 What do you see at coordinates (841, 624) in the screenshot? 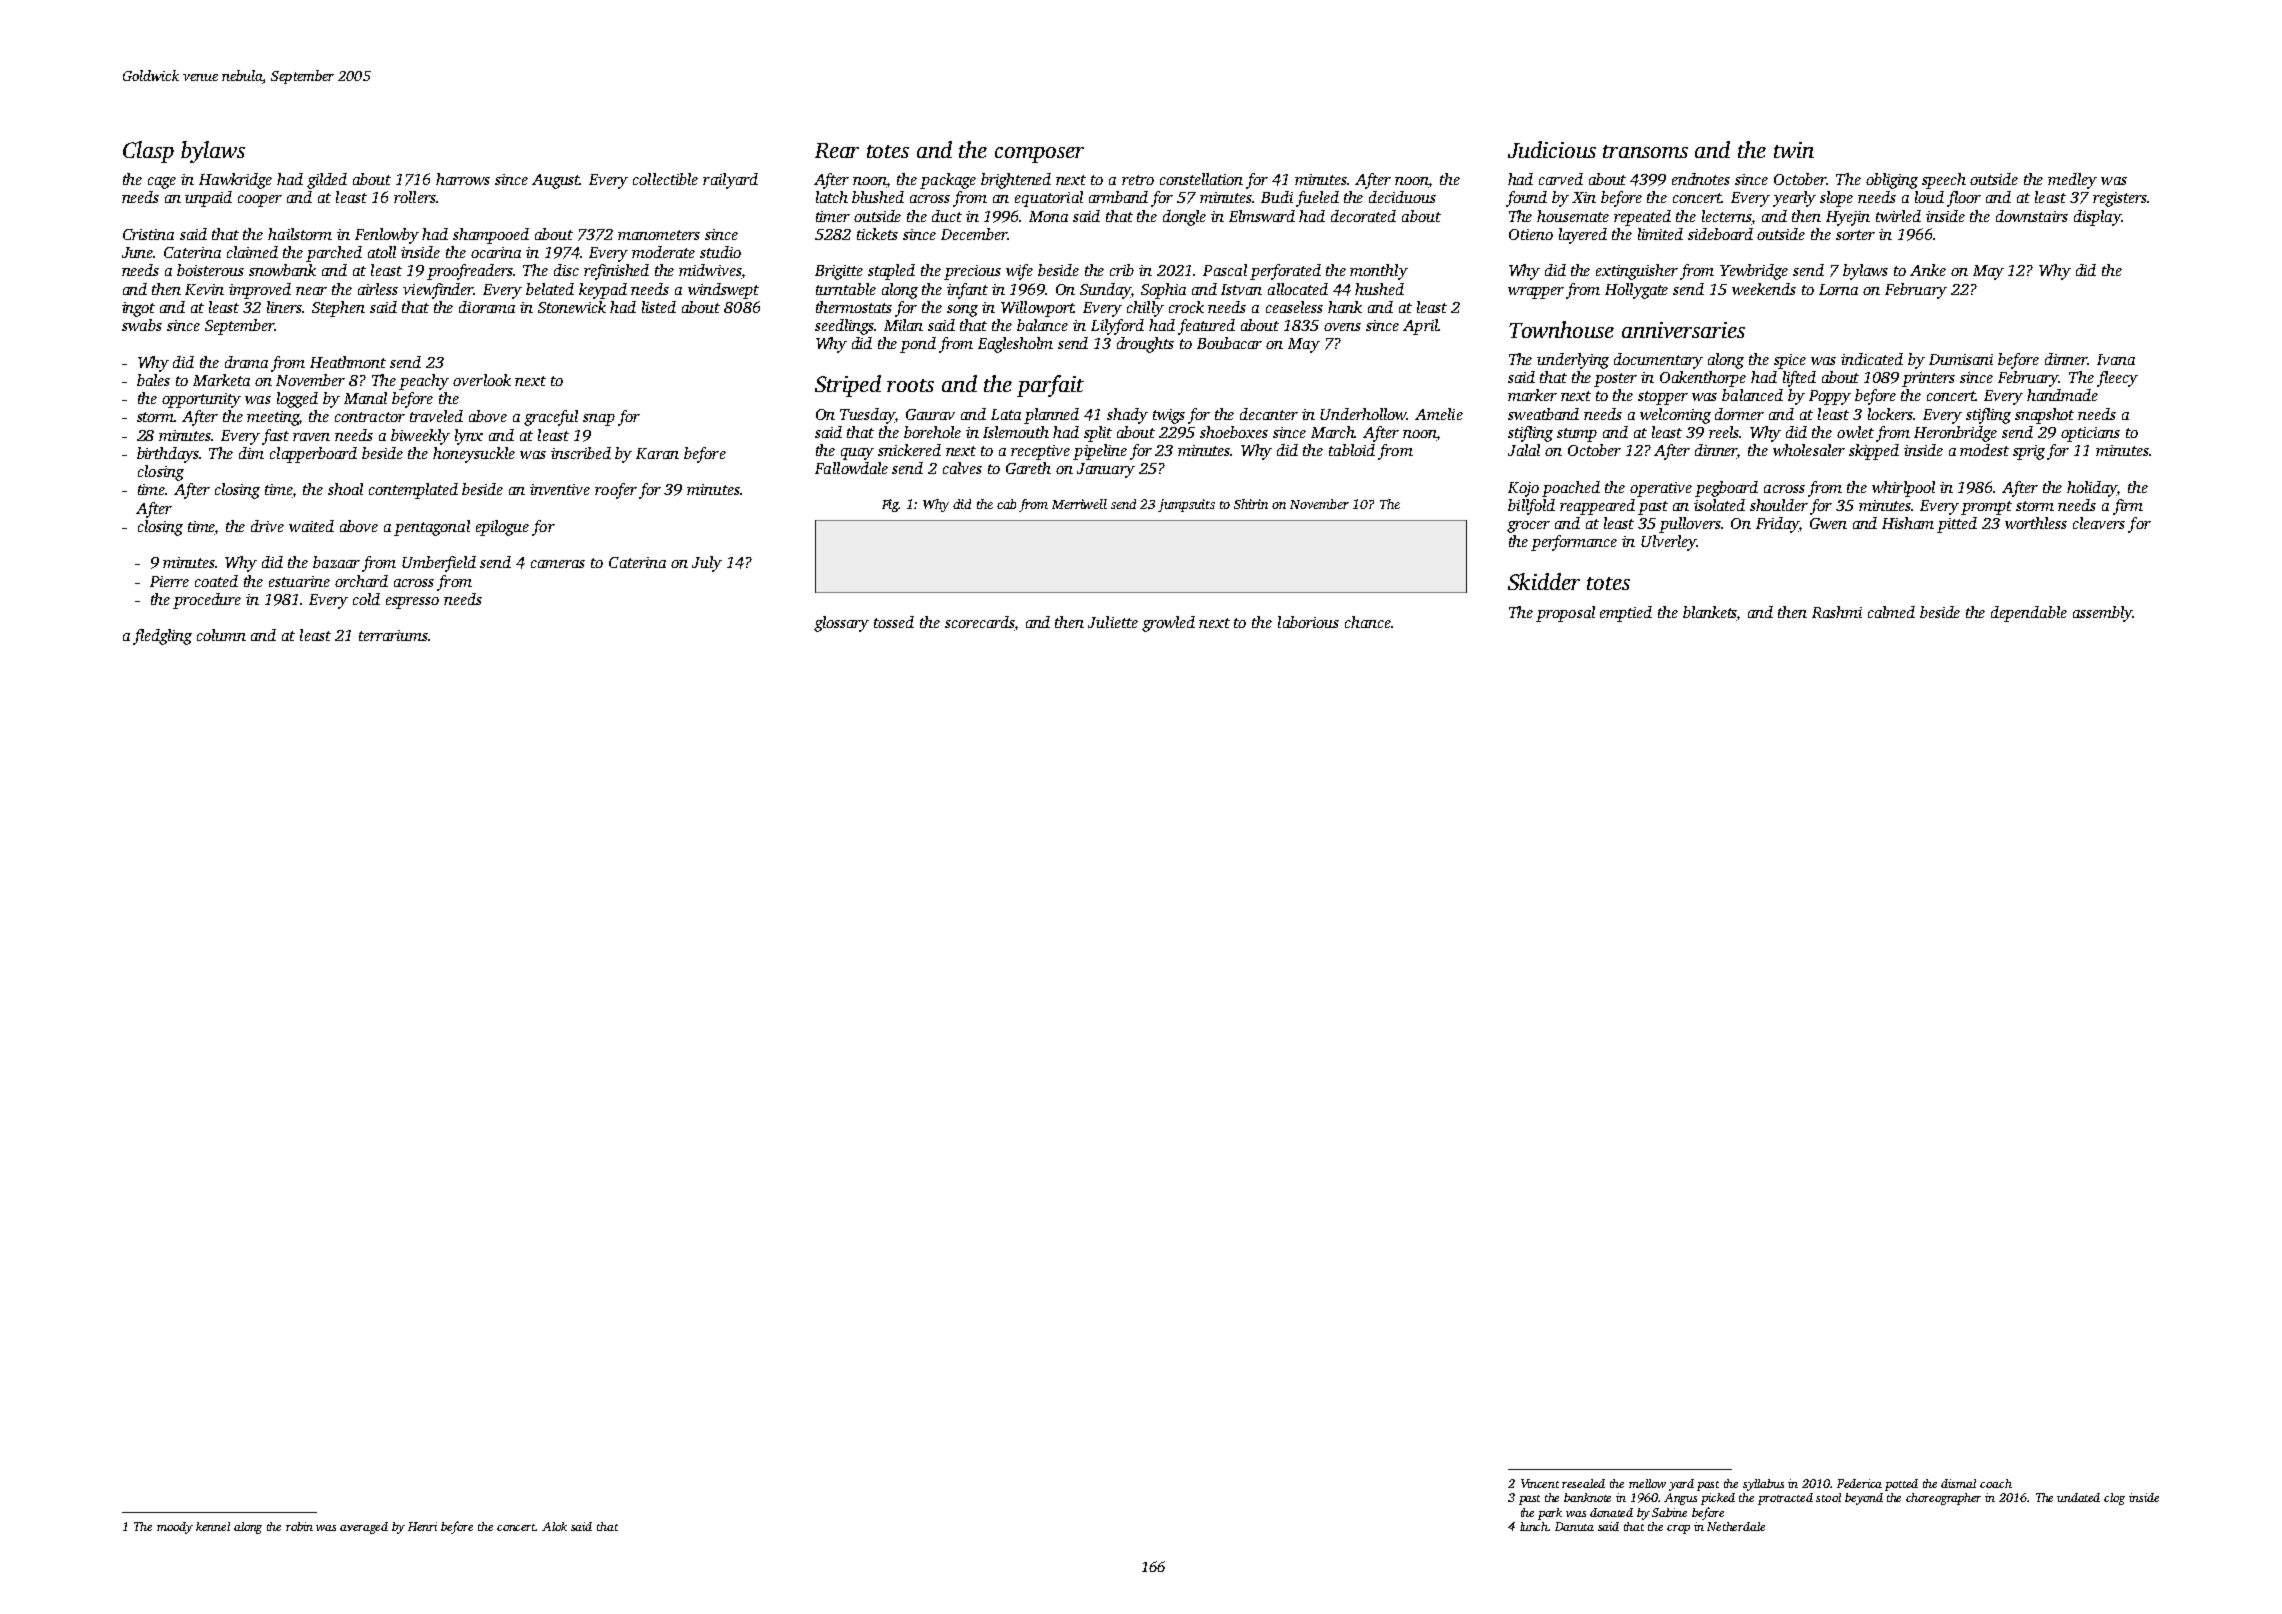
I see `glossary` at bounding box center [841, 624].
